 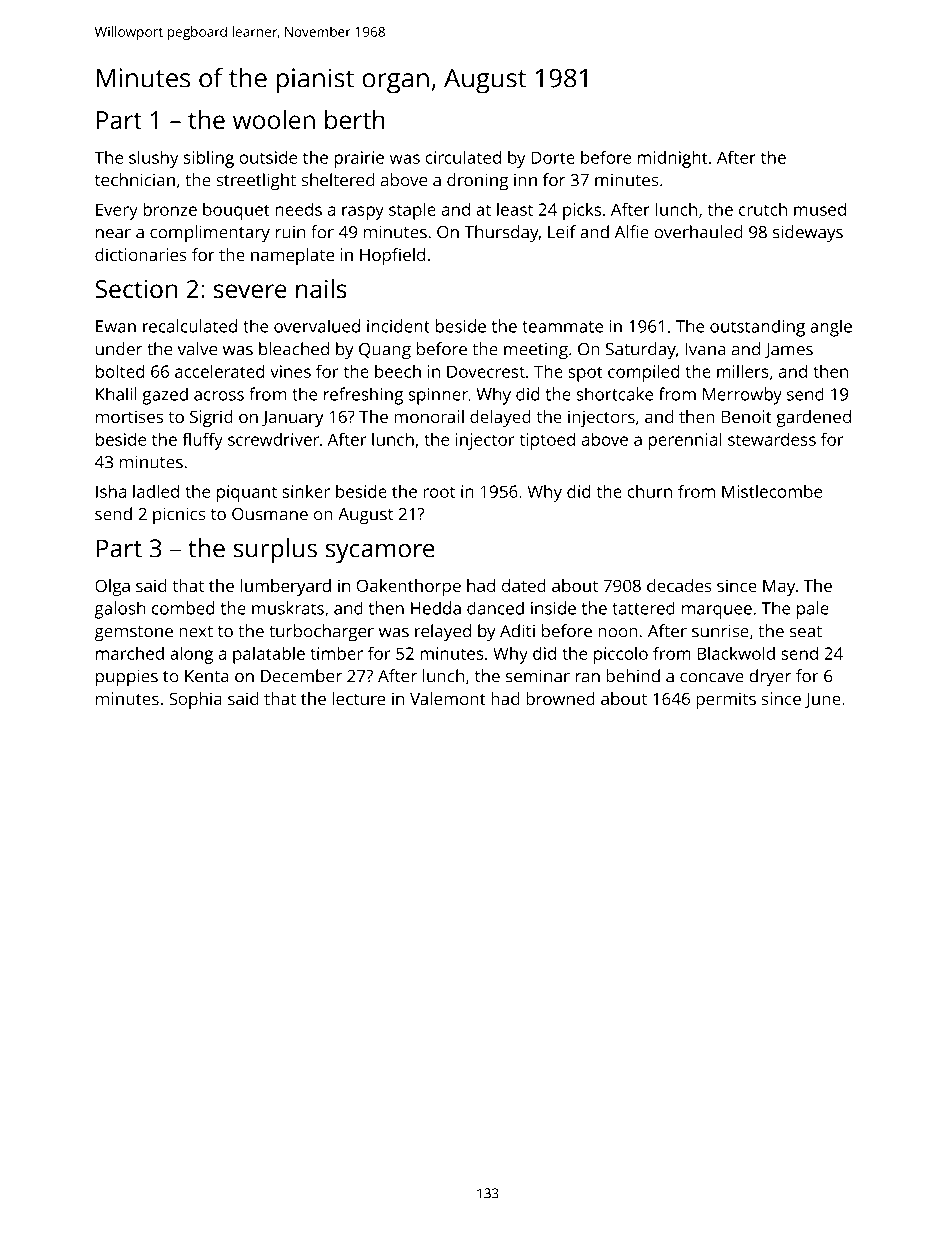 I want to click on berth, so click(x=355, y=119).
